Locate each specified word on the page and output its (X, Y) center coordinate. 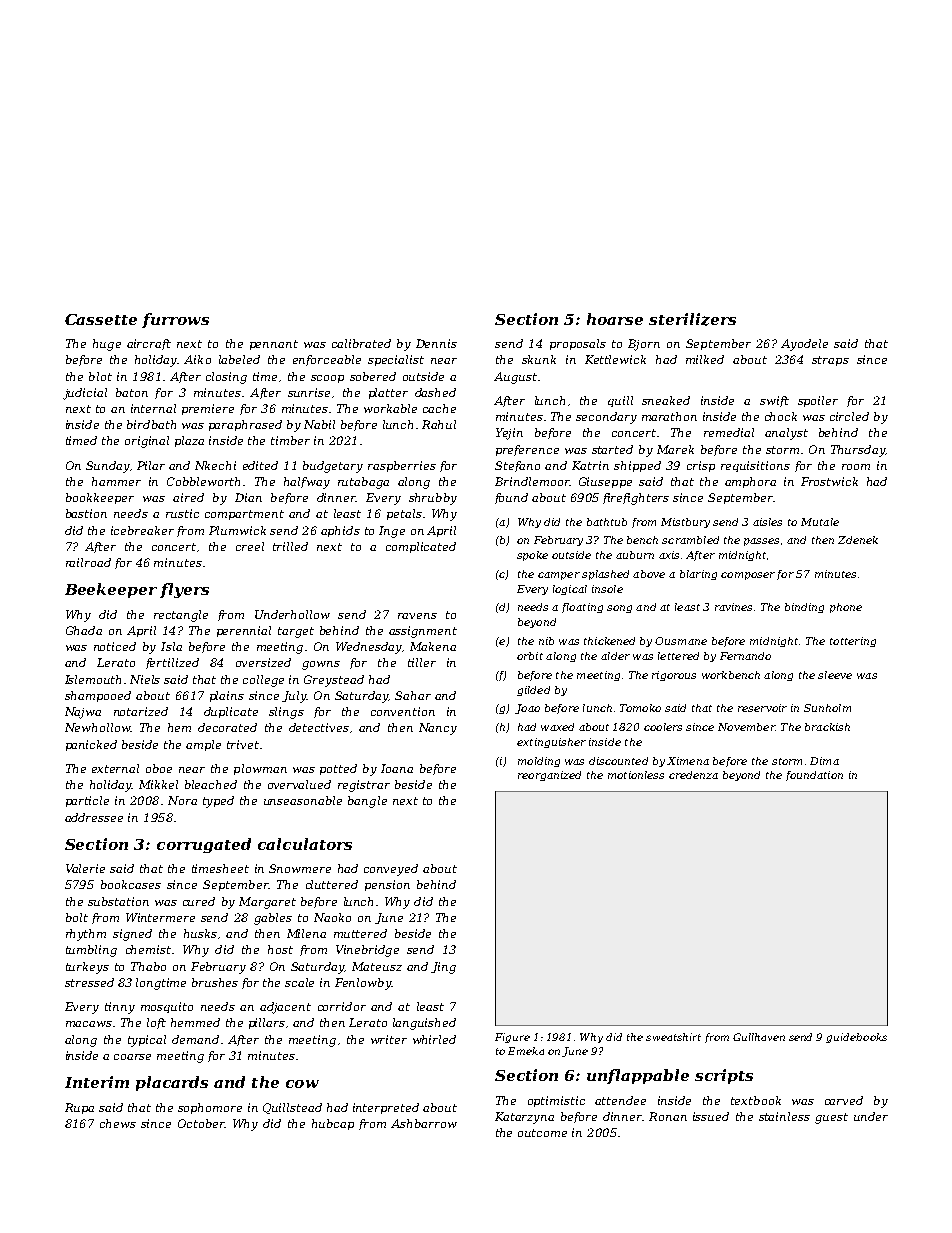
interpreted (386, 1108)
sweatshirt (673, 1037)
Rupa (79, 1108)
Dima (824, 761)
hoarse (615, 319)
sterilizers (692, 319)
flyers (184, 590)
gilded (533, 691)
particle (87, 801)
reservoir (762, 708)
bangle (367, 802)
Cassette (101, 319)
